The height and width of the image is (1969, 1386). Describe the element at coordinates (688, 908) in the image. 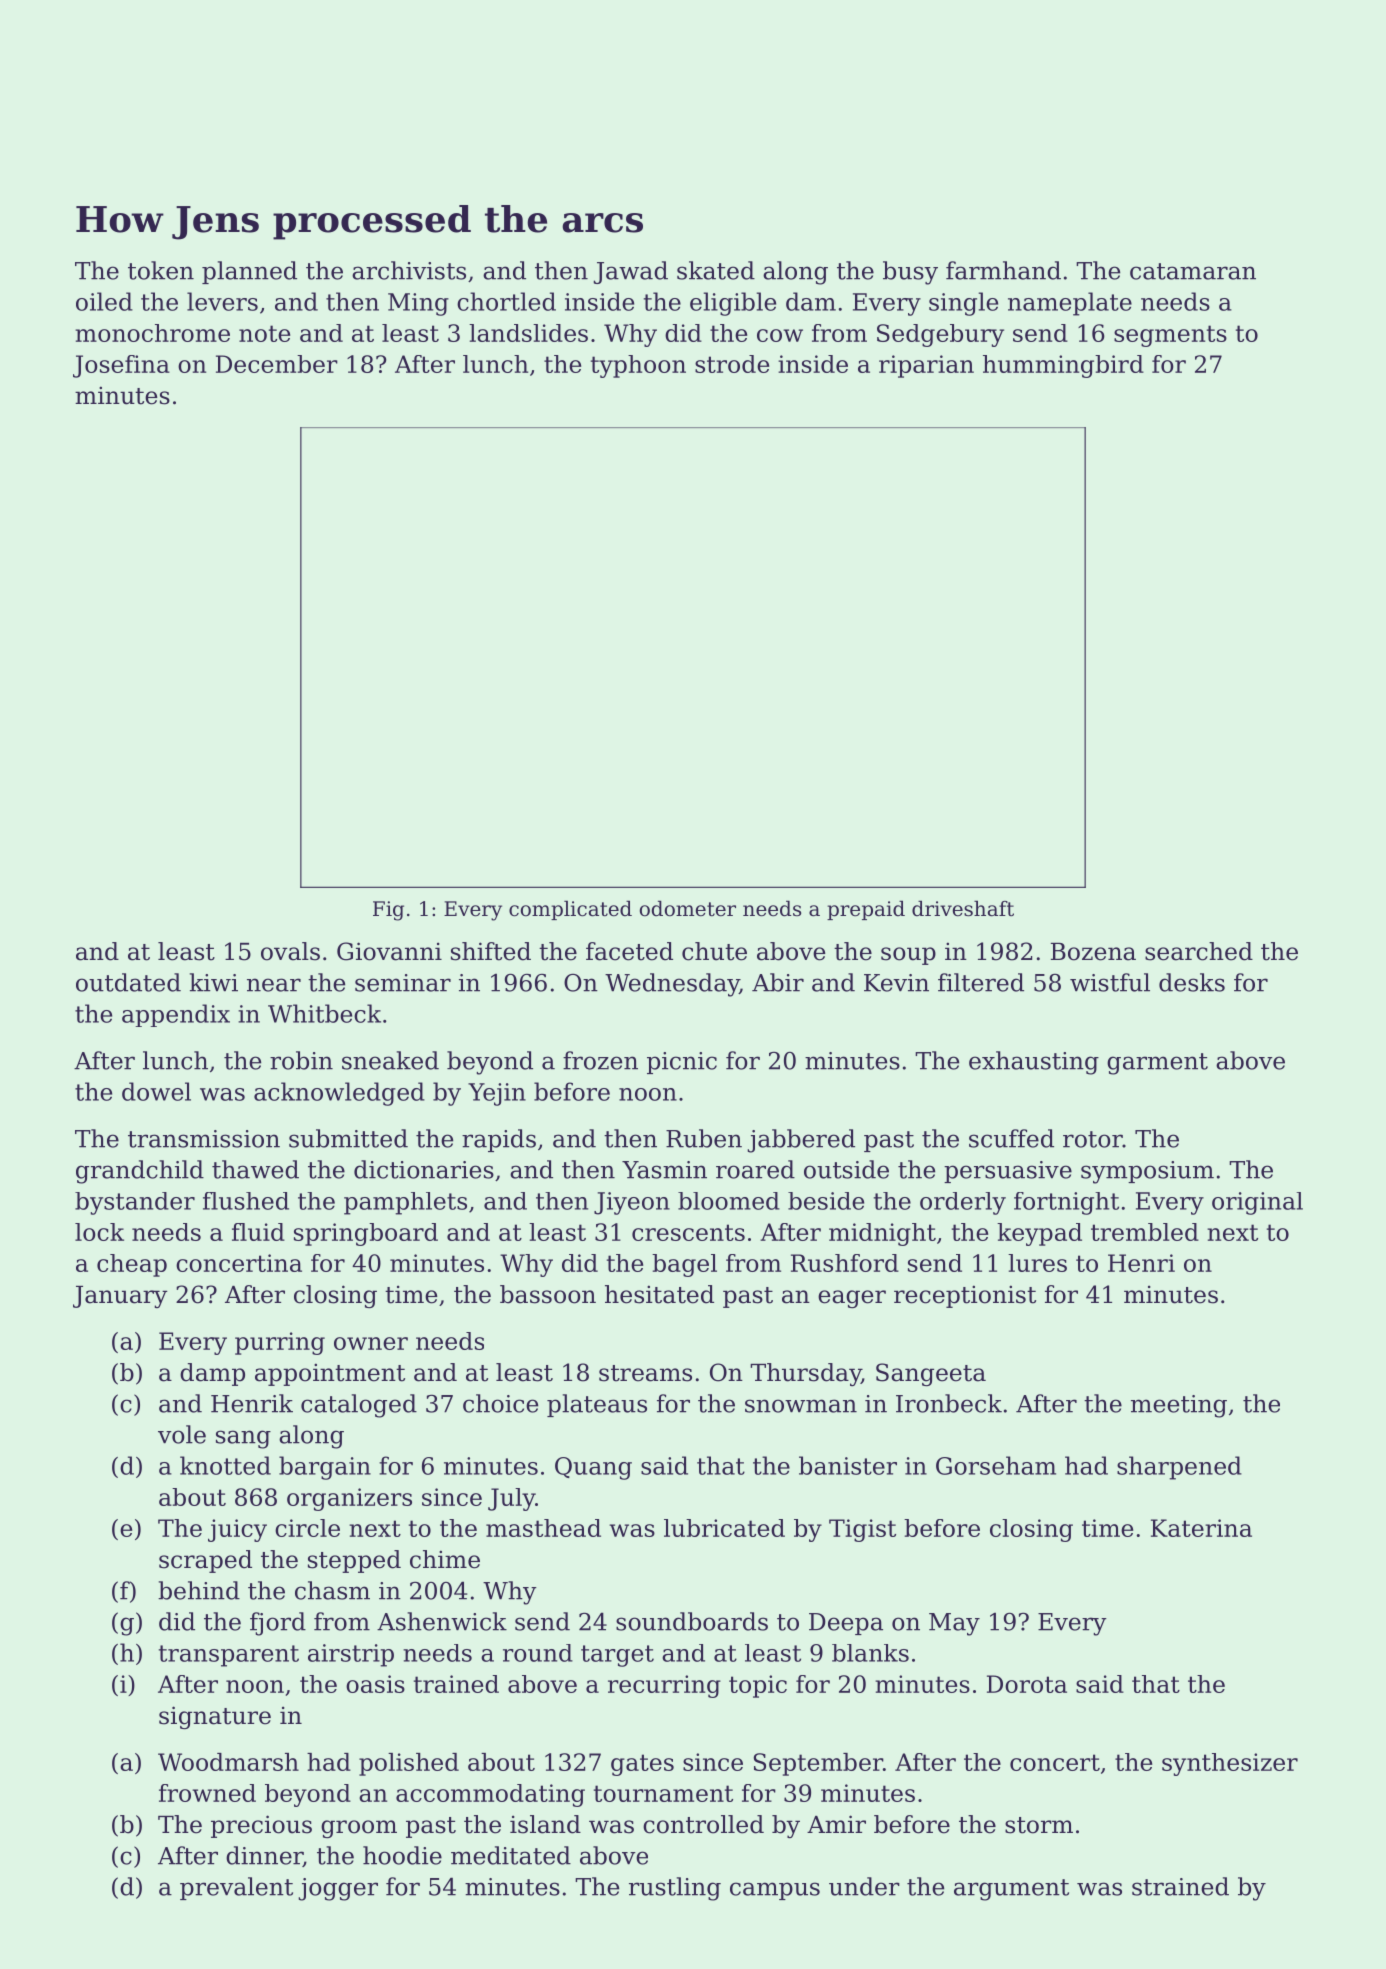

I see `odometer` at that location.
